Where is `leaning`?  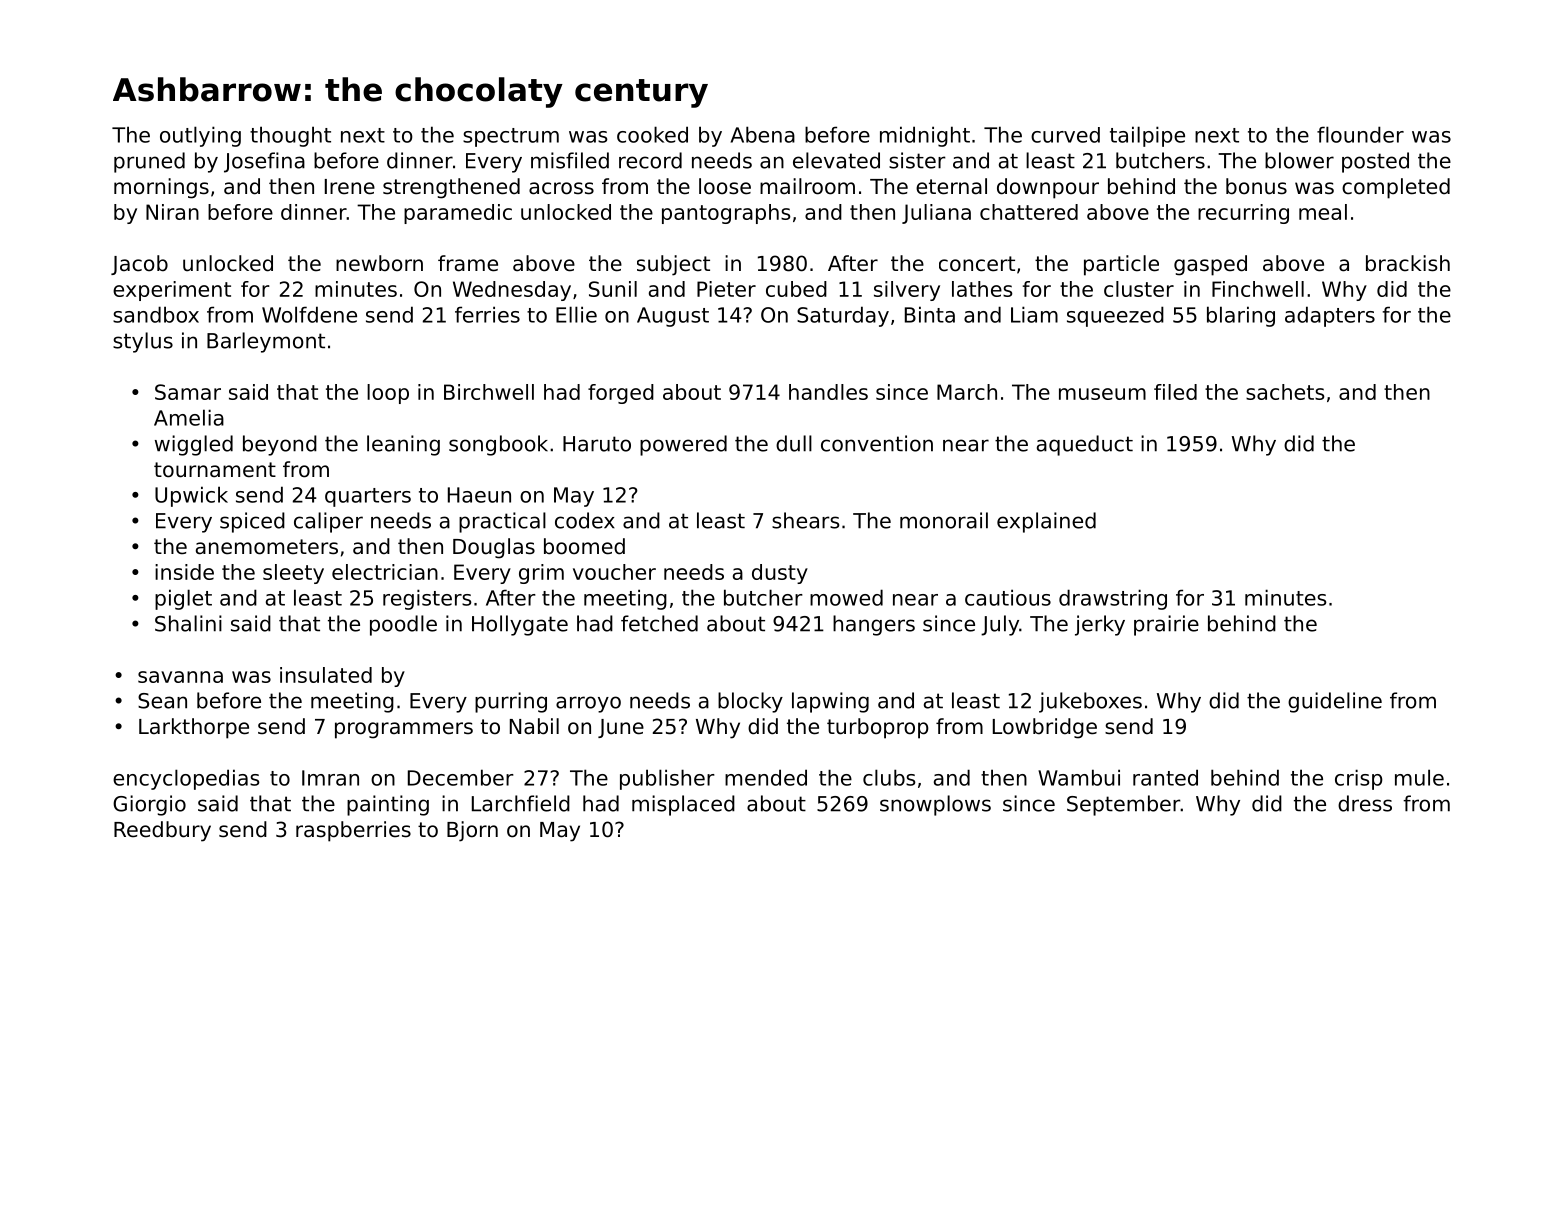
leaning is located at coordinates (403, 445).
